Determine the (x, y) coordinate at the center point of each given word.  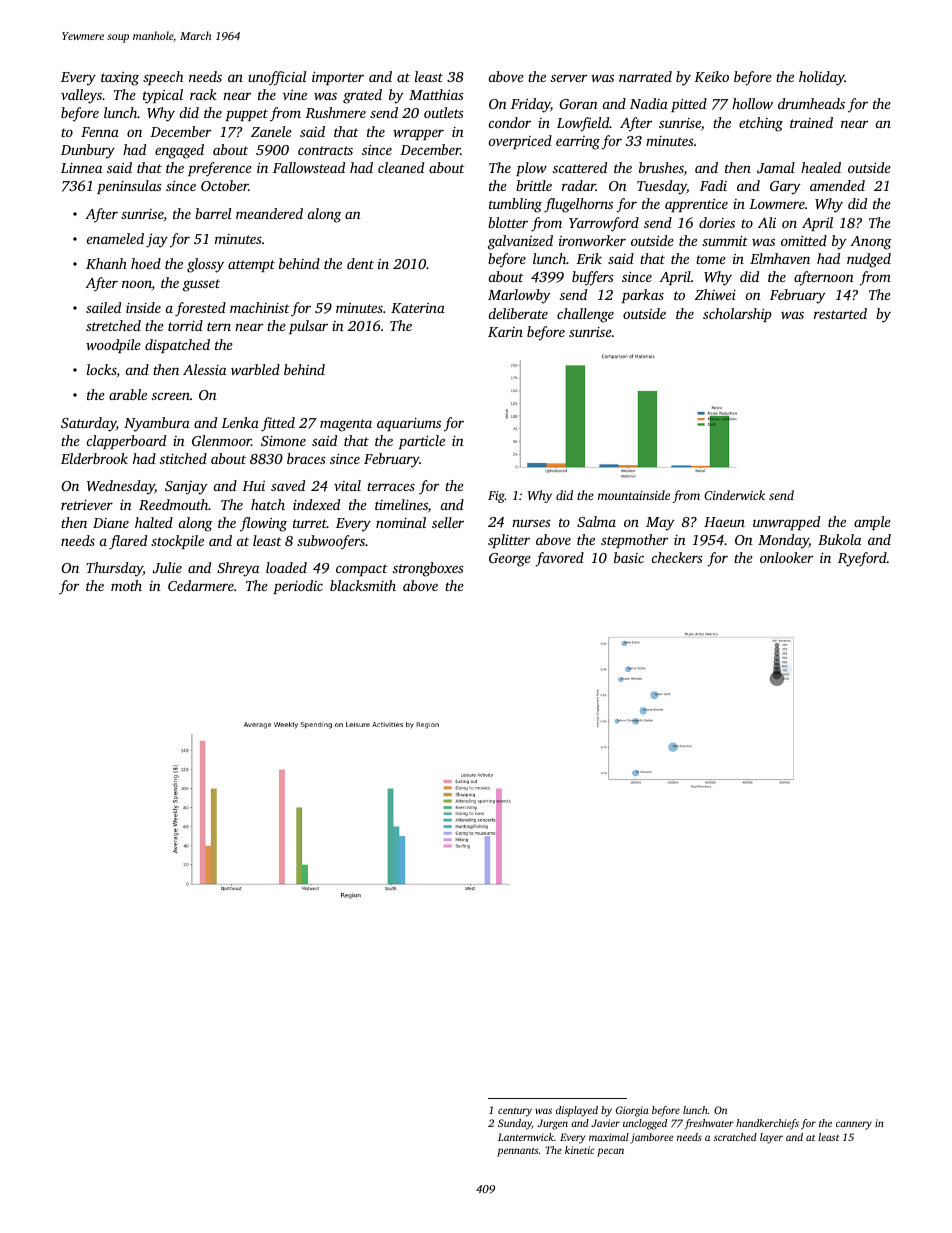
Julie (167, 567)
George (510, 560)
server (569, 78)
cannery (854, 1125)
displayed (577, 1111)
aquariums (409, 424)
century (515, 1112)
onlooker (786, 557)
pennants (517, 1152)
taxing (120, 79)
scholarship (737, 315)
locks (101, 369)
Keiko (711, 76)
